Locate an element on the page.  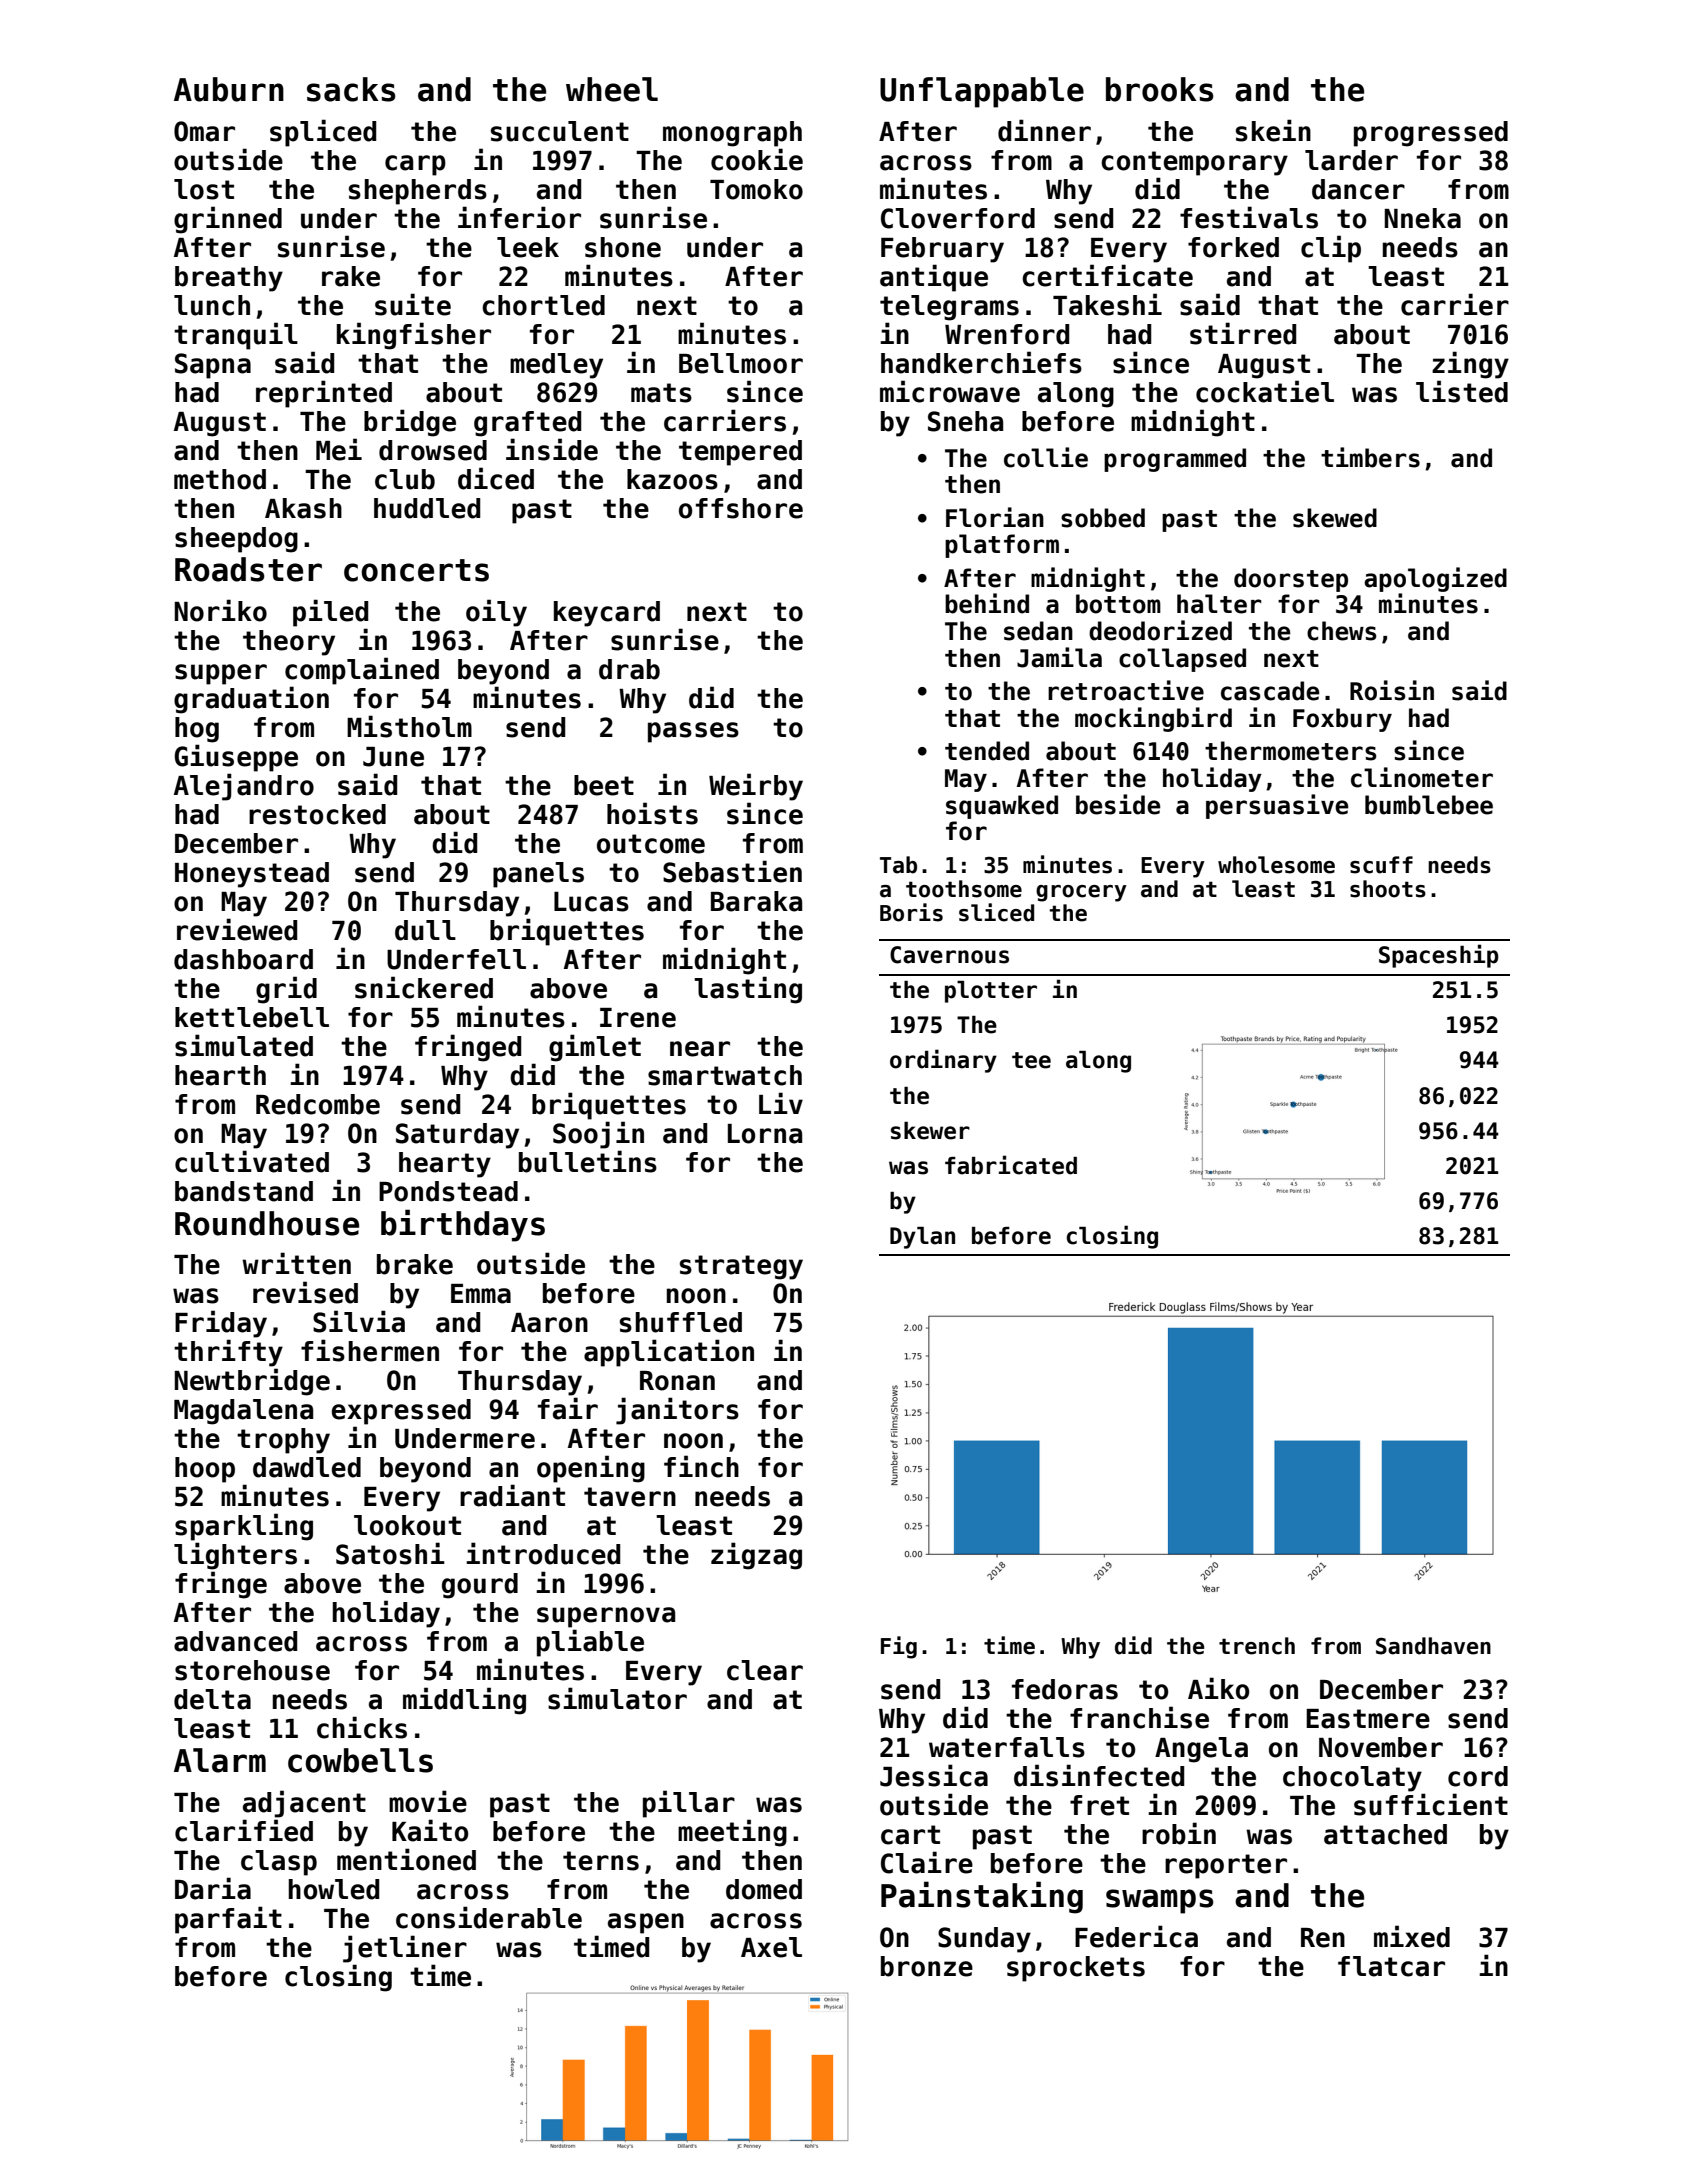
tee is located at coordinates (1031, 1060).
